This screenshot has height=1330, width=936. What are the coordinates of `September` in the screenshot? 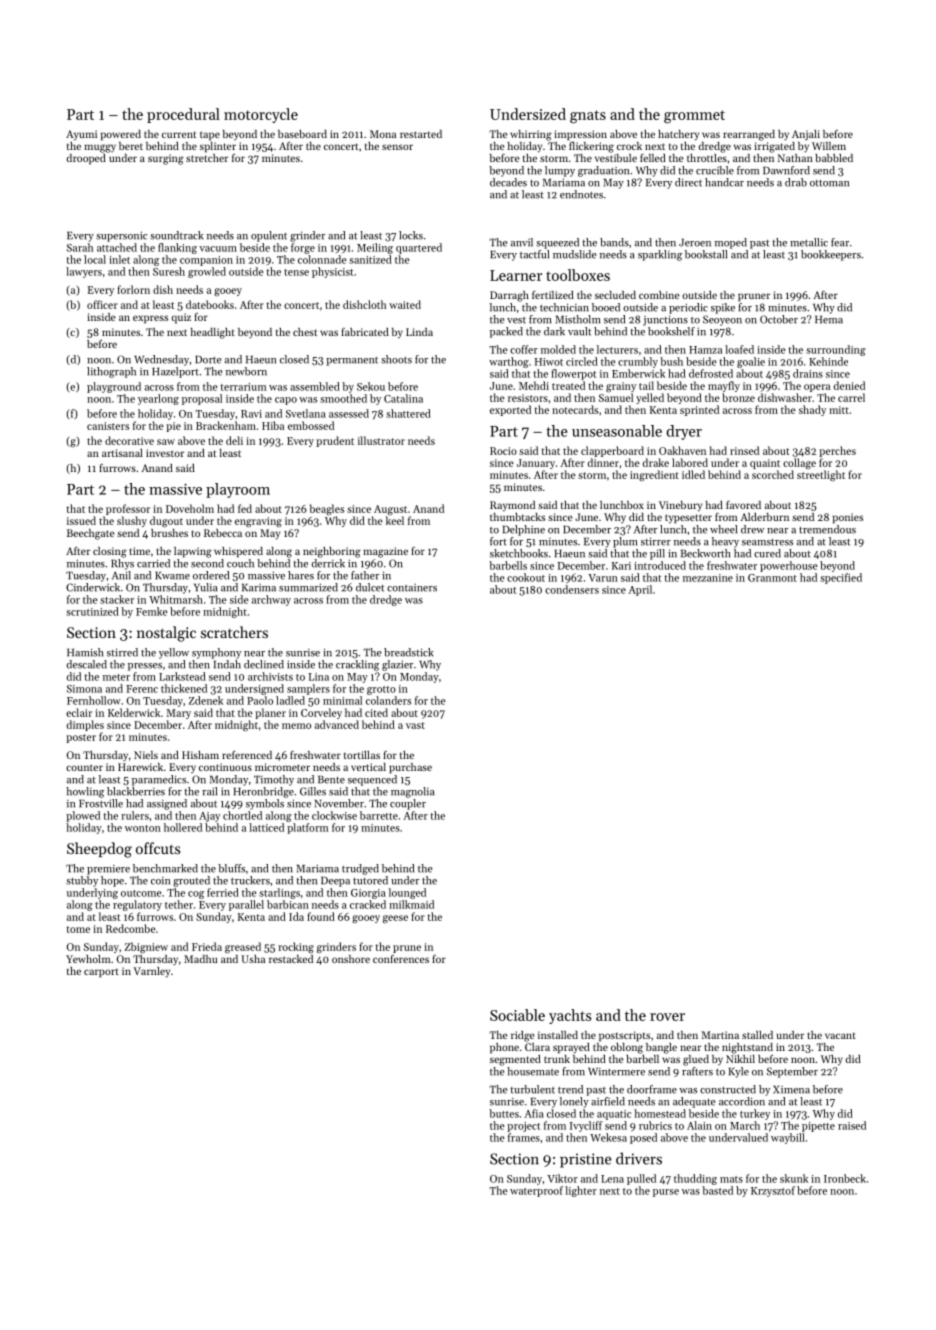 It's located at (792, 1072).
